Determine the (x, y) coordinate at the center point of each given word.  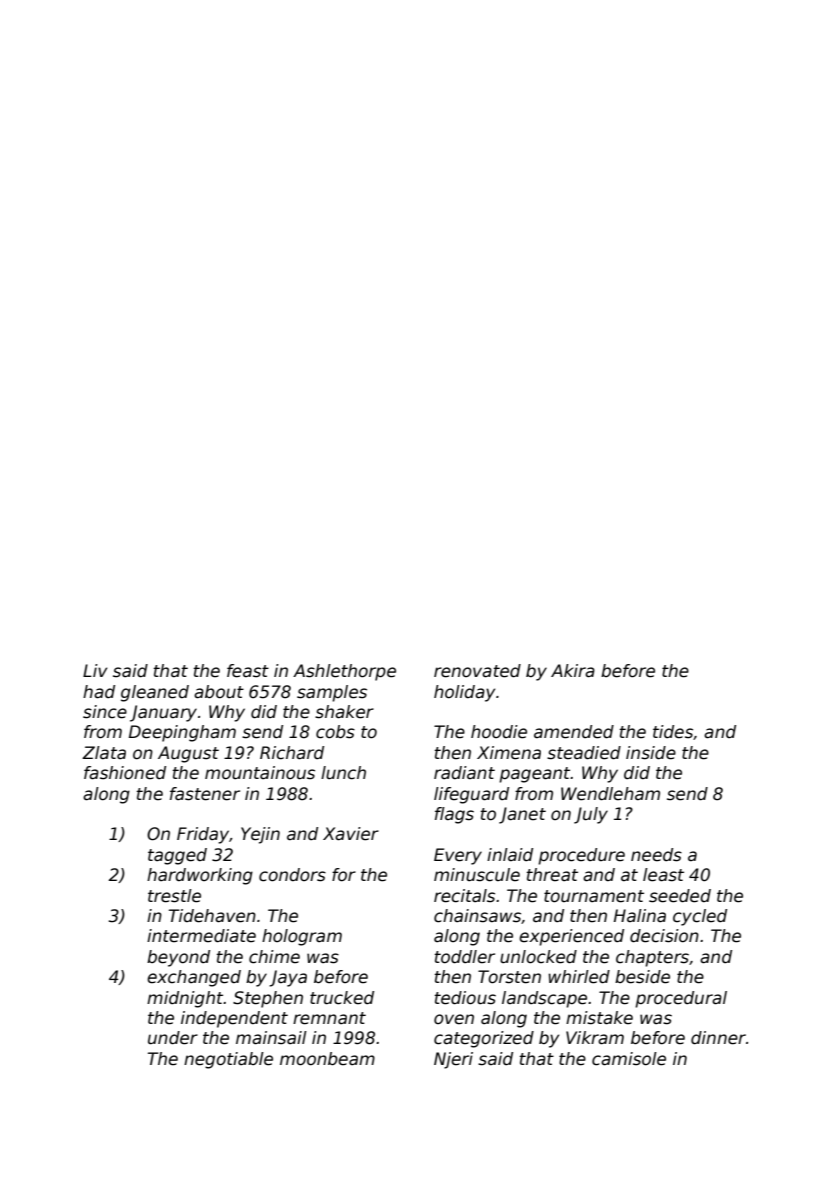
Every (458, 856)
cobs (335, 732)
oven (454, 1019)
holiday (464, 693)
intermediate (201, 936)
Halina (640, 916)
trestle (174, 896)
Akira (573, 671)
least (663, 875)
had (99, 692)
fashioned (125, 773)
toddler (465, 957)
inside (651, 753)
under (173, 1038)
